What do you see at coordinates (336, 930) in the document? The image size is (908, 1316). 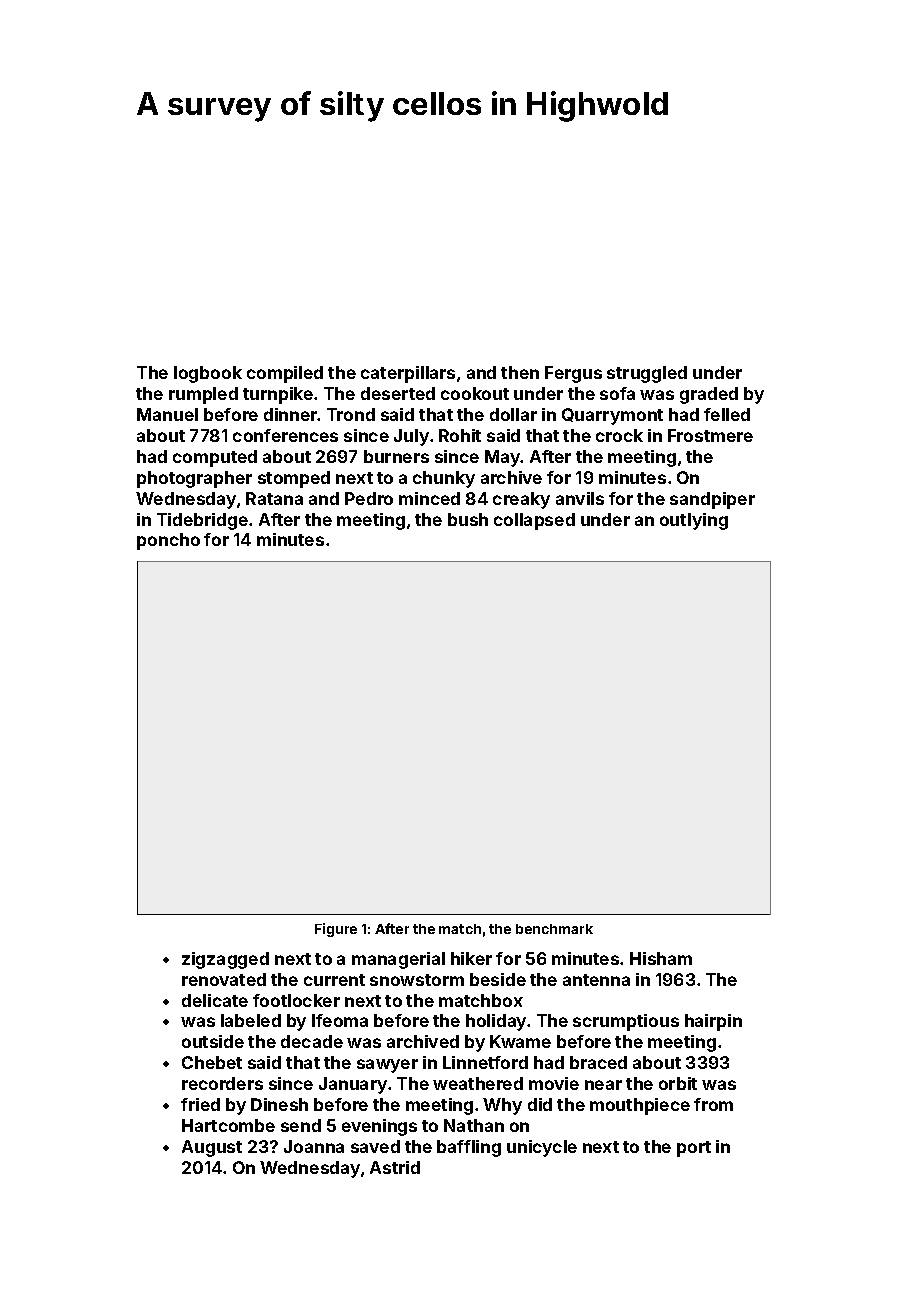 I see `Figure` at bounding box center [336, 930].
